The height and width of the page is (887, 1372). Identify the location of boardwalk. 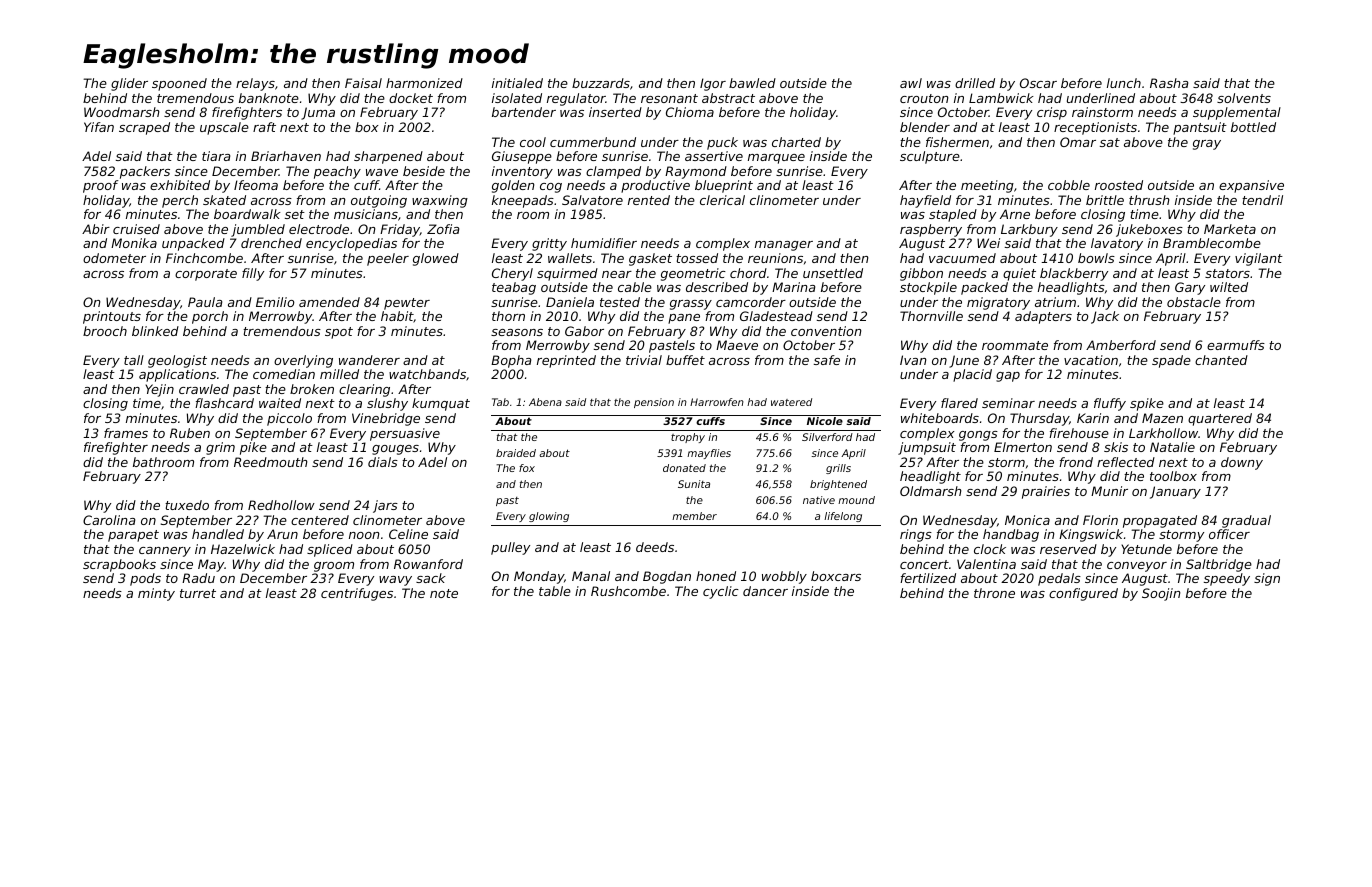
(247, 214).
